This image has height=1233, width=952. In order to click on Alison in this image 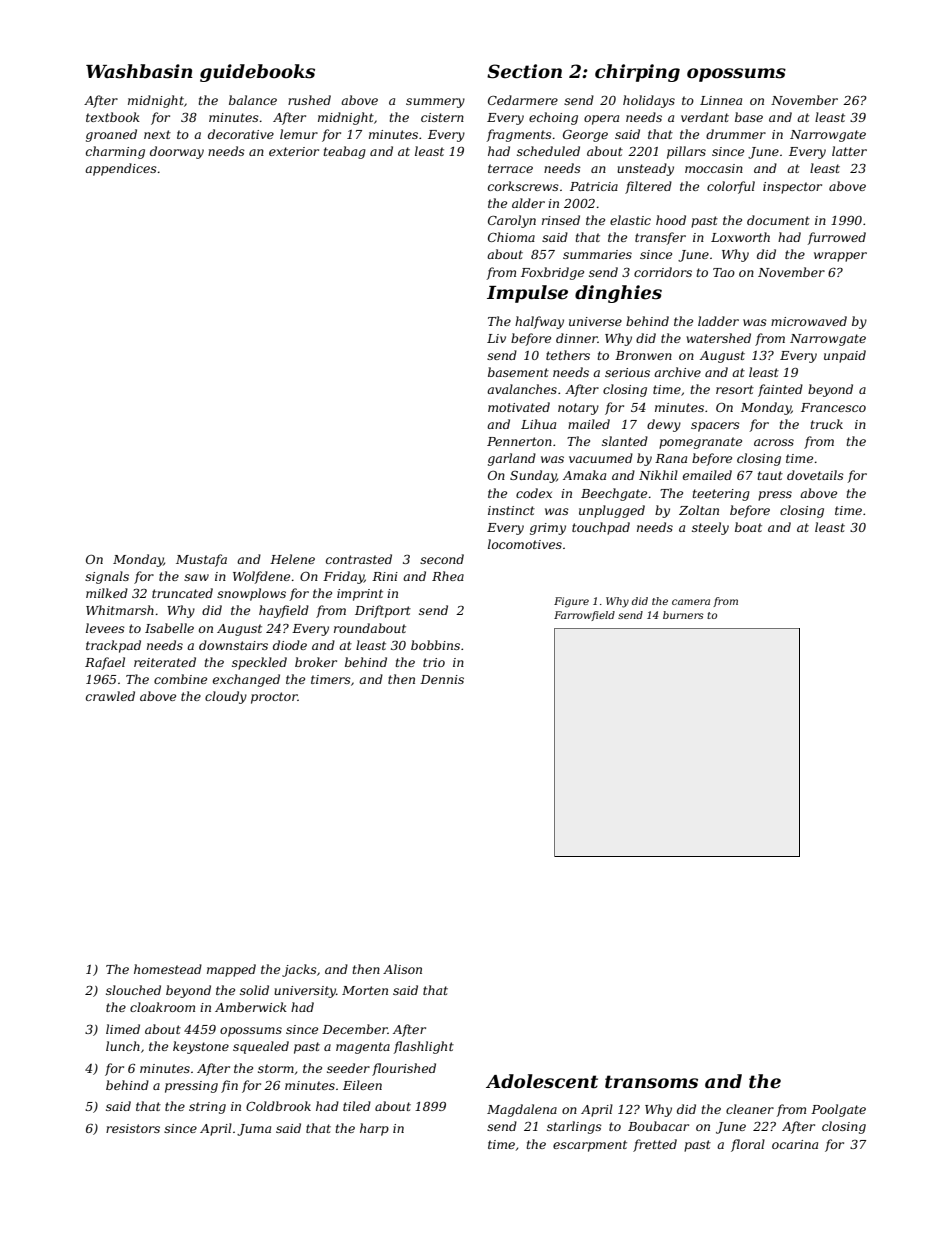, I will do `click(402, 969)`.
